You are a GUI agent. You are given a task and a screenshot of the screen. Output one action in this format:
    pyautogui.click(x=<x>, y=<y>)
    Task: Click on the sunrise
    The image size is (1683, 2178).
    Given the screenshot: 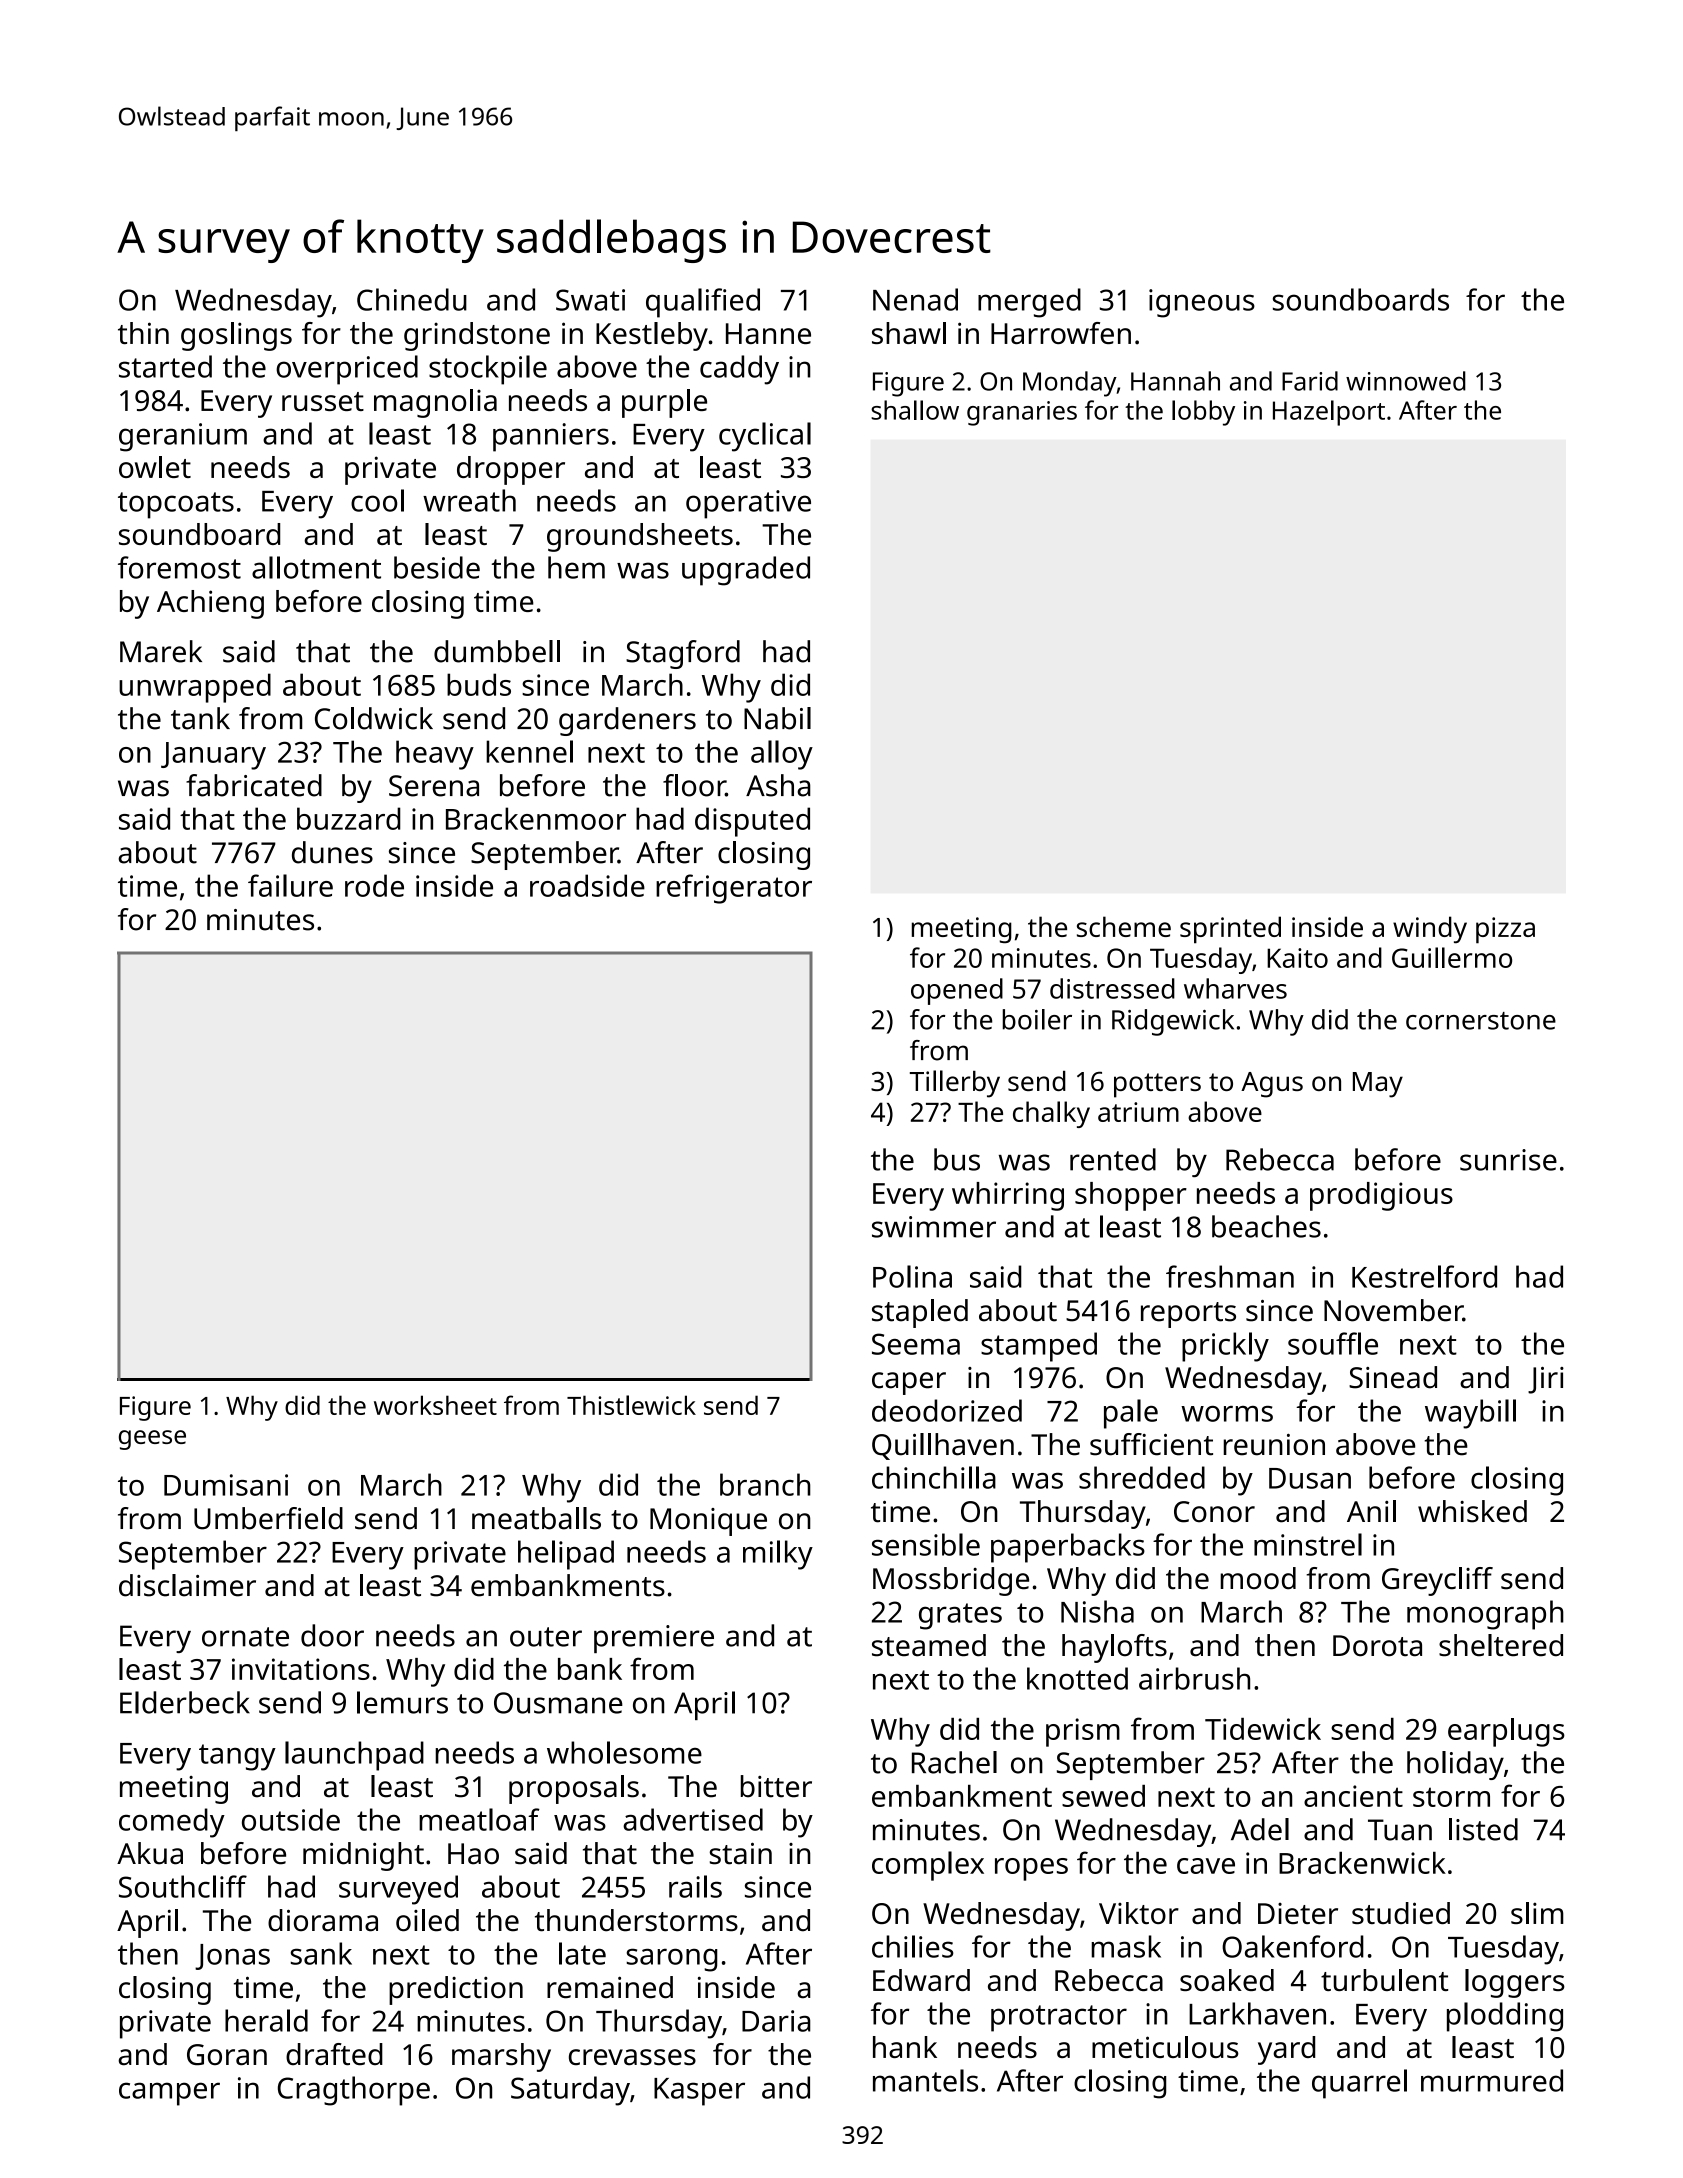 What is the action you would take?
    pyautogui.click(x=1508, y=1160)
